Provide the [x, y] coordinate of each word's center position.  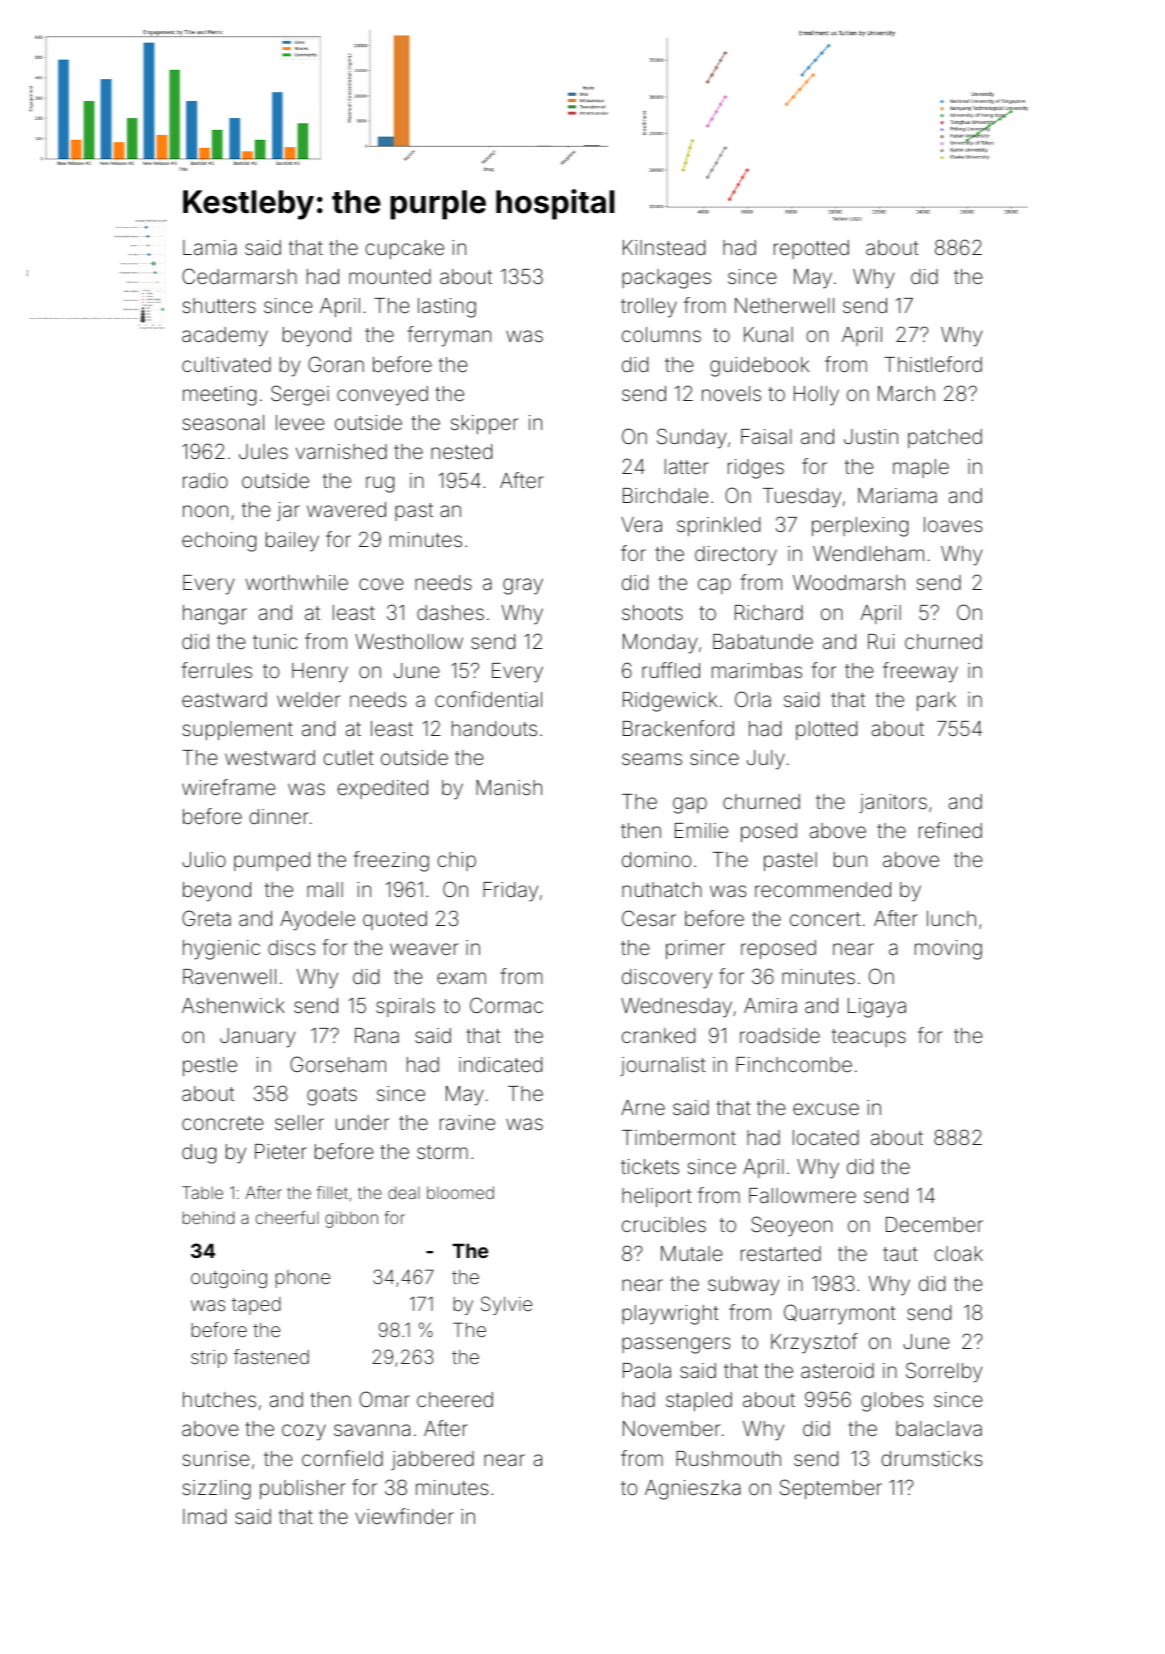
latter [687, 466]
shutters [219, 305]
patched [945, 438]
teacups [869, 1038]
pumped [272, 861]
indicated [500, 1064]
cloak [958, 1253]
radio [205, 480]
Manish [509, 787]
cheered [455, 1399]
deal [404, 1192]
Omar [384, 1399]
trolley [649, 308]
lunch [951, 918]
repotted [811, 249]
